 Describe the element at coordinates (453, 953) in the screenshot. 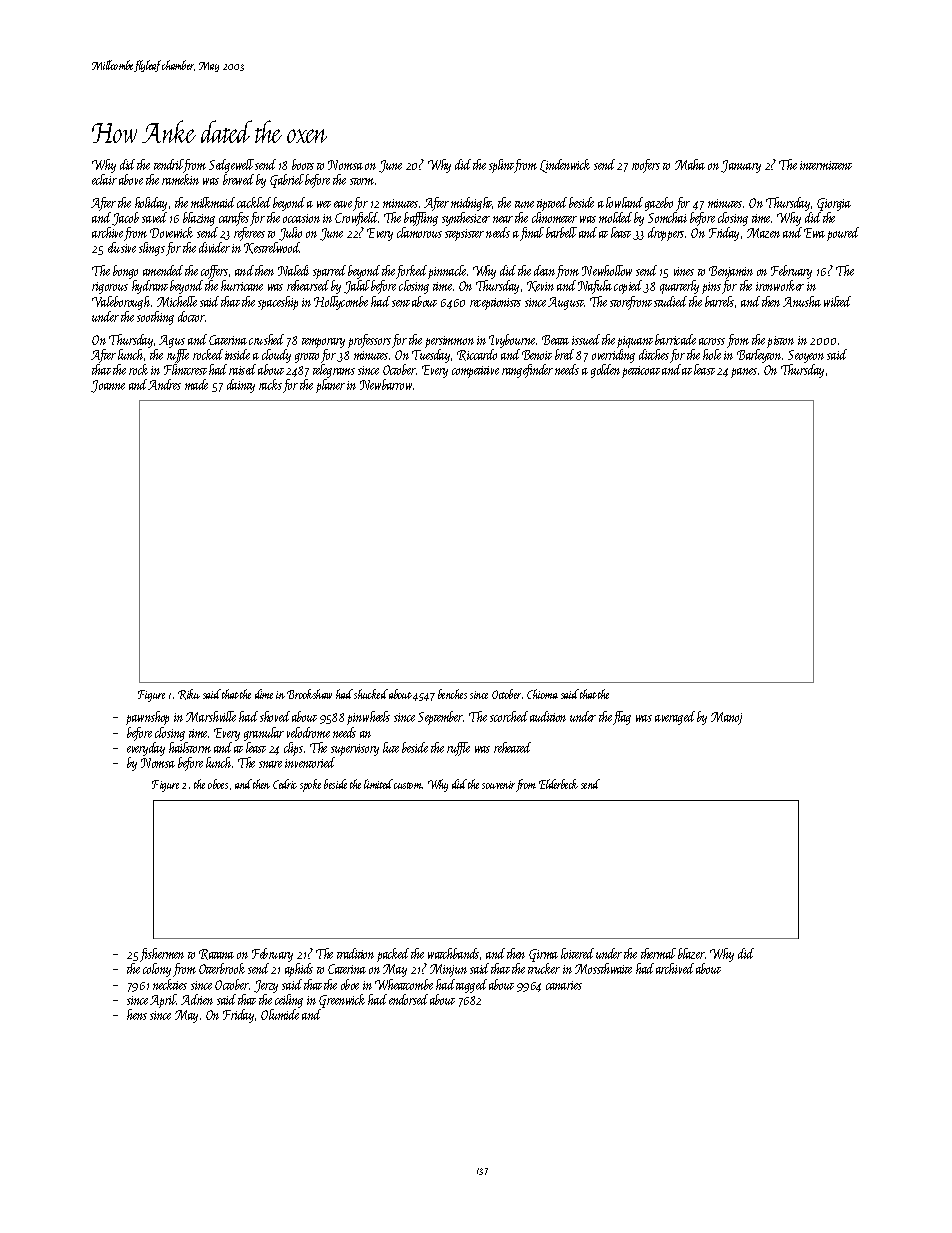

I see `watchbands` at that location.
